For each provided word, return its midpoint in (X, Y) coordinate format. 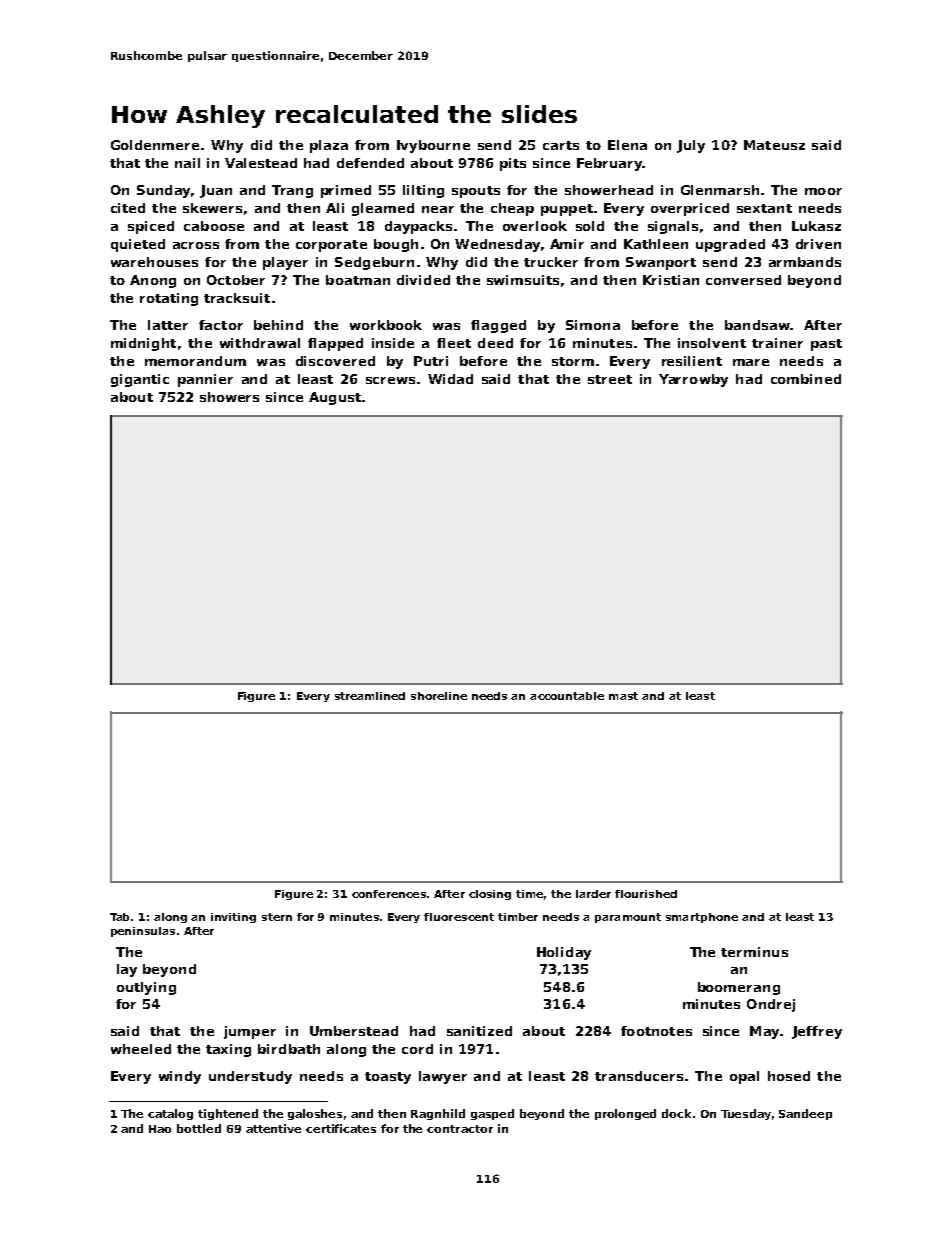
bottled (199, 1128)
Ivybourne (433, 146)
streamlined (370, 696)
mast (623, 696)
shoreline (439, 696)
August (335, 398)
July (691, 146)
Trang (292, 191)
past (826, 345)
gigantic (140, 380)
